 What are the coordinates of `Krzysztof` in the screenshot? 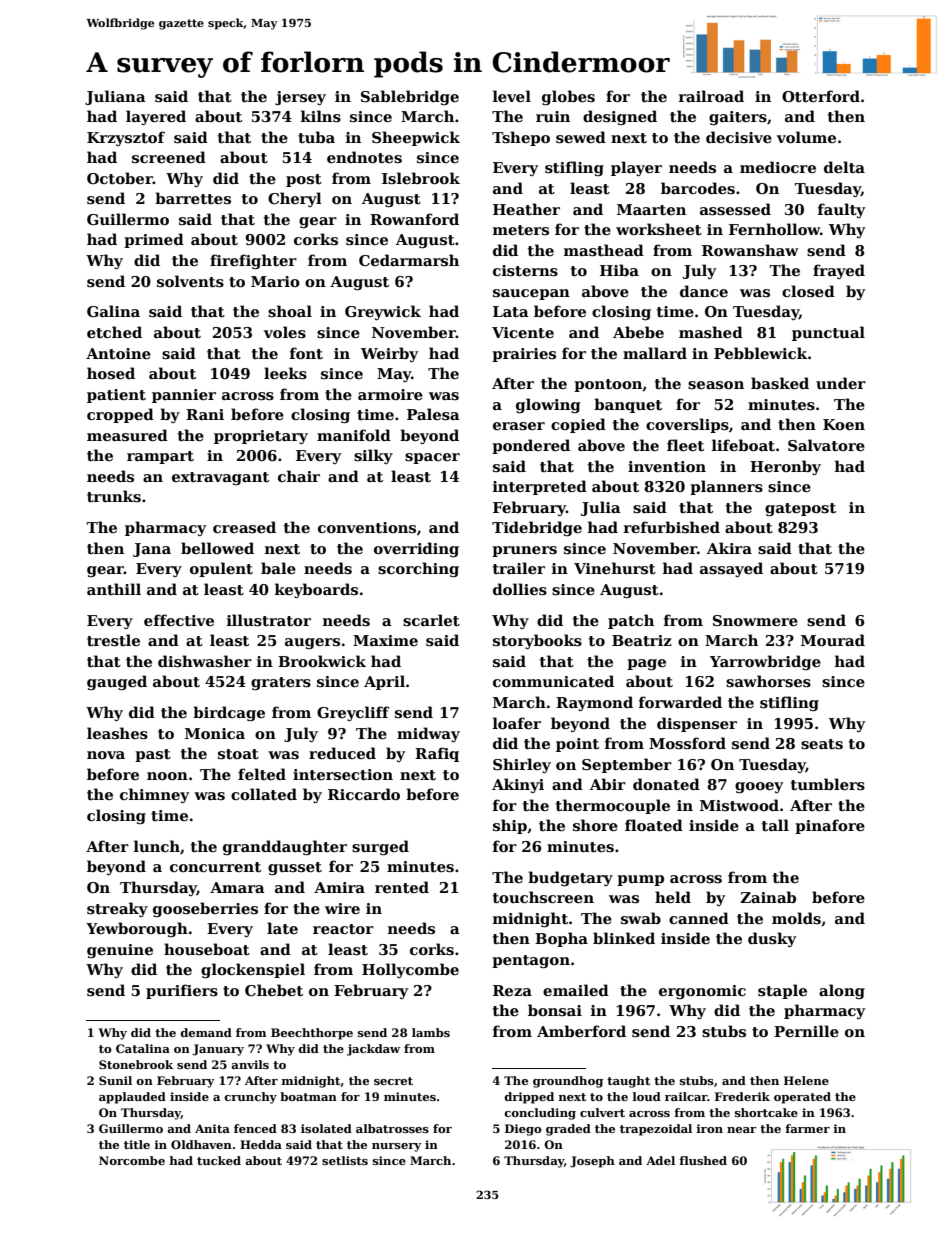 It's located at (126, 138).
